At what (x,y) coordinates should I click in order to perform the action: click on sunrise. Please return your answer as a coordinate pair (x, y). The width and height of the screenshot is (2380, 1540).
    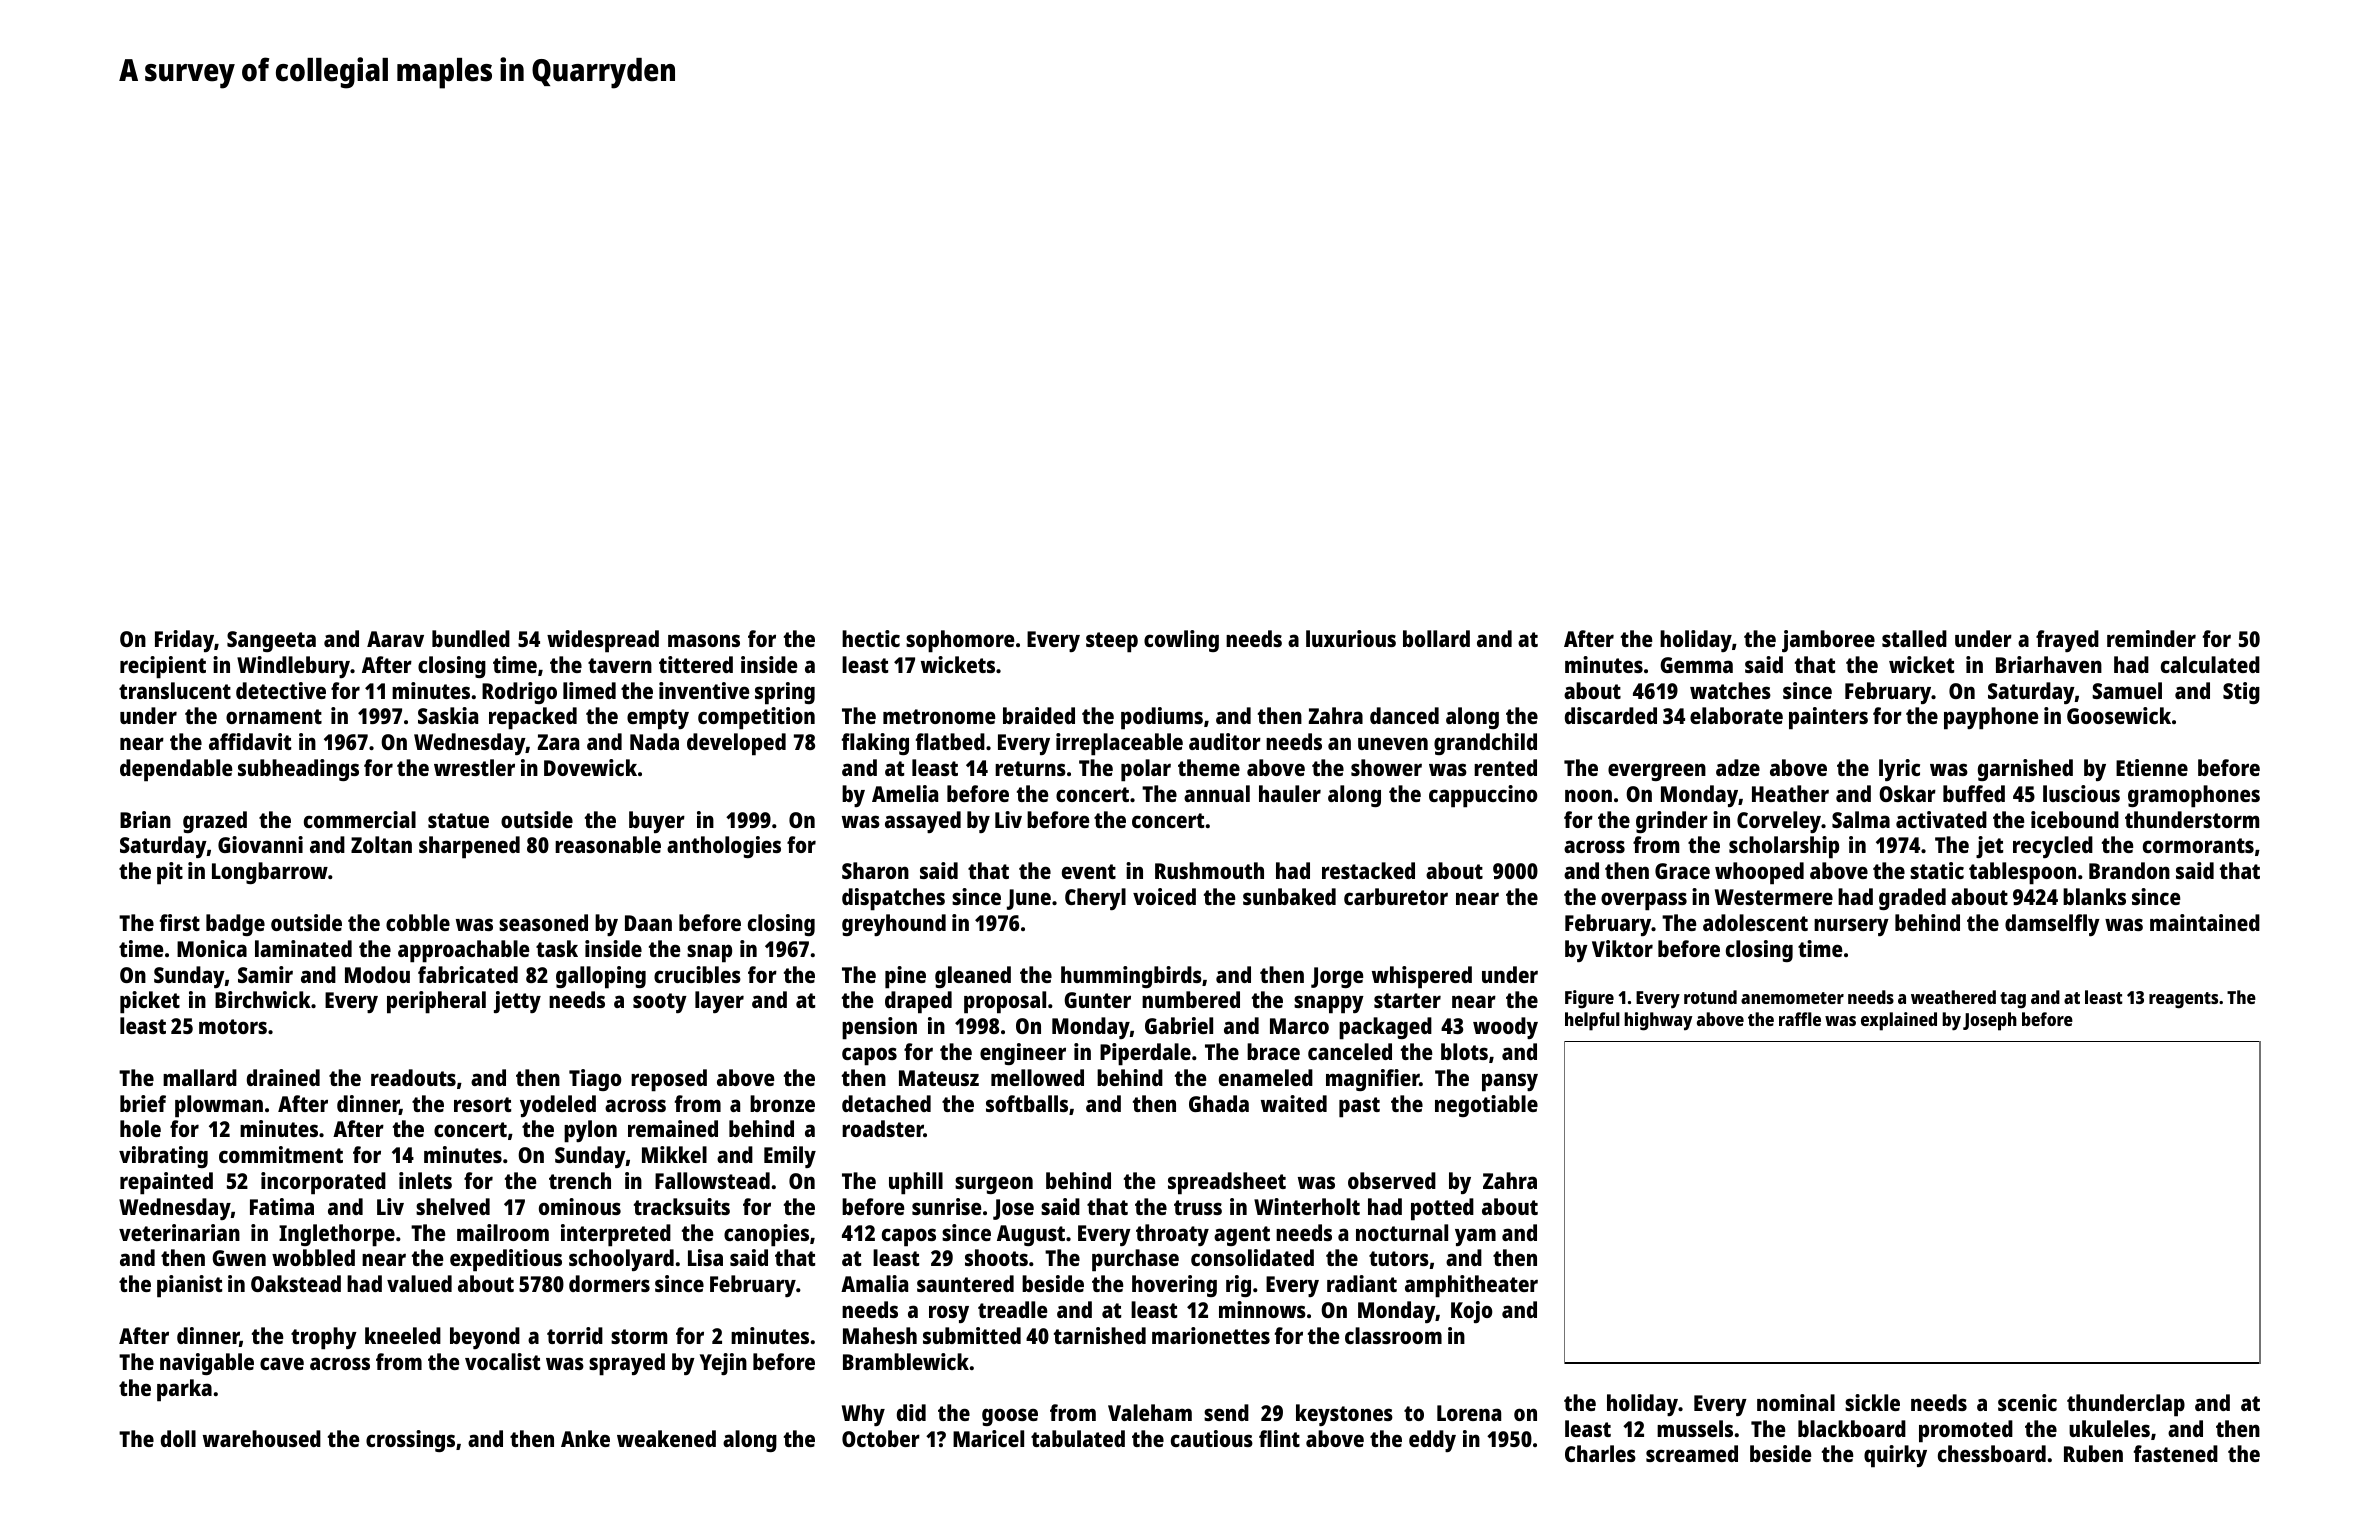
    Looking at the image, I should click on (946, 1206).
